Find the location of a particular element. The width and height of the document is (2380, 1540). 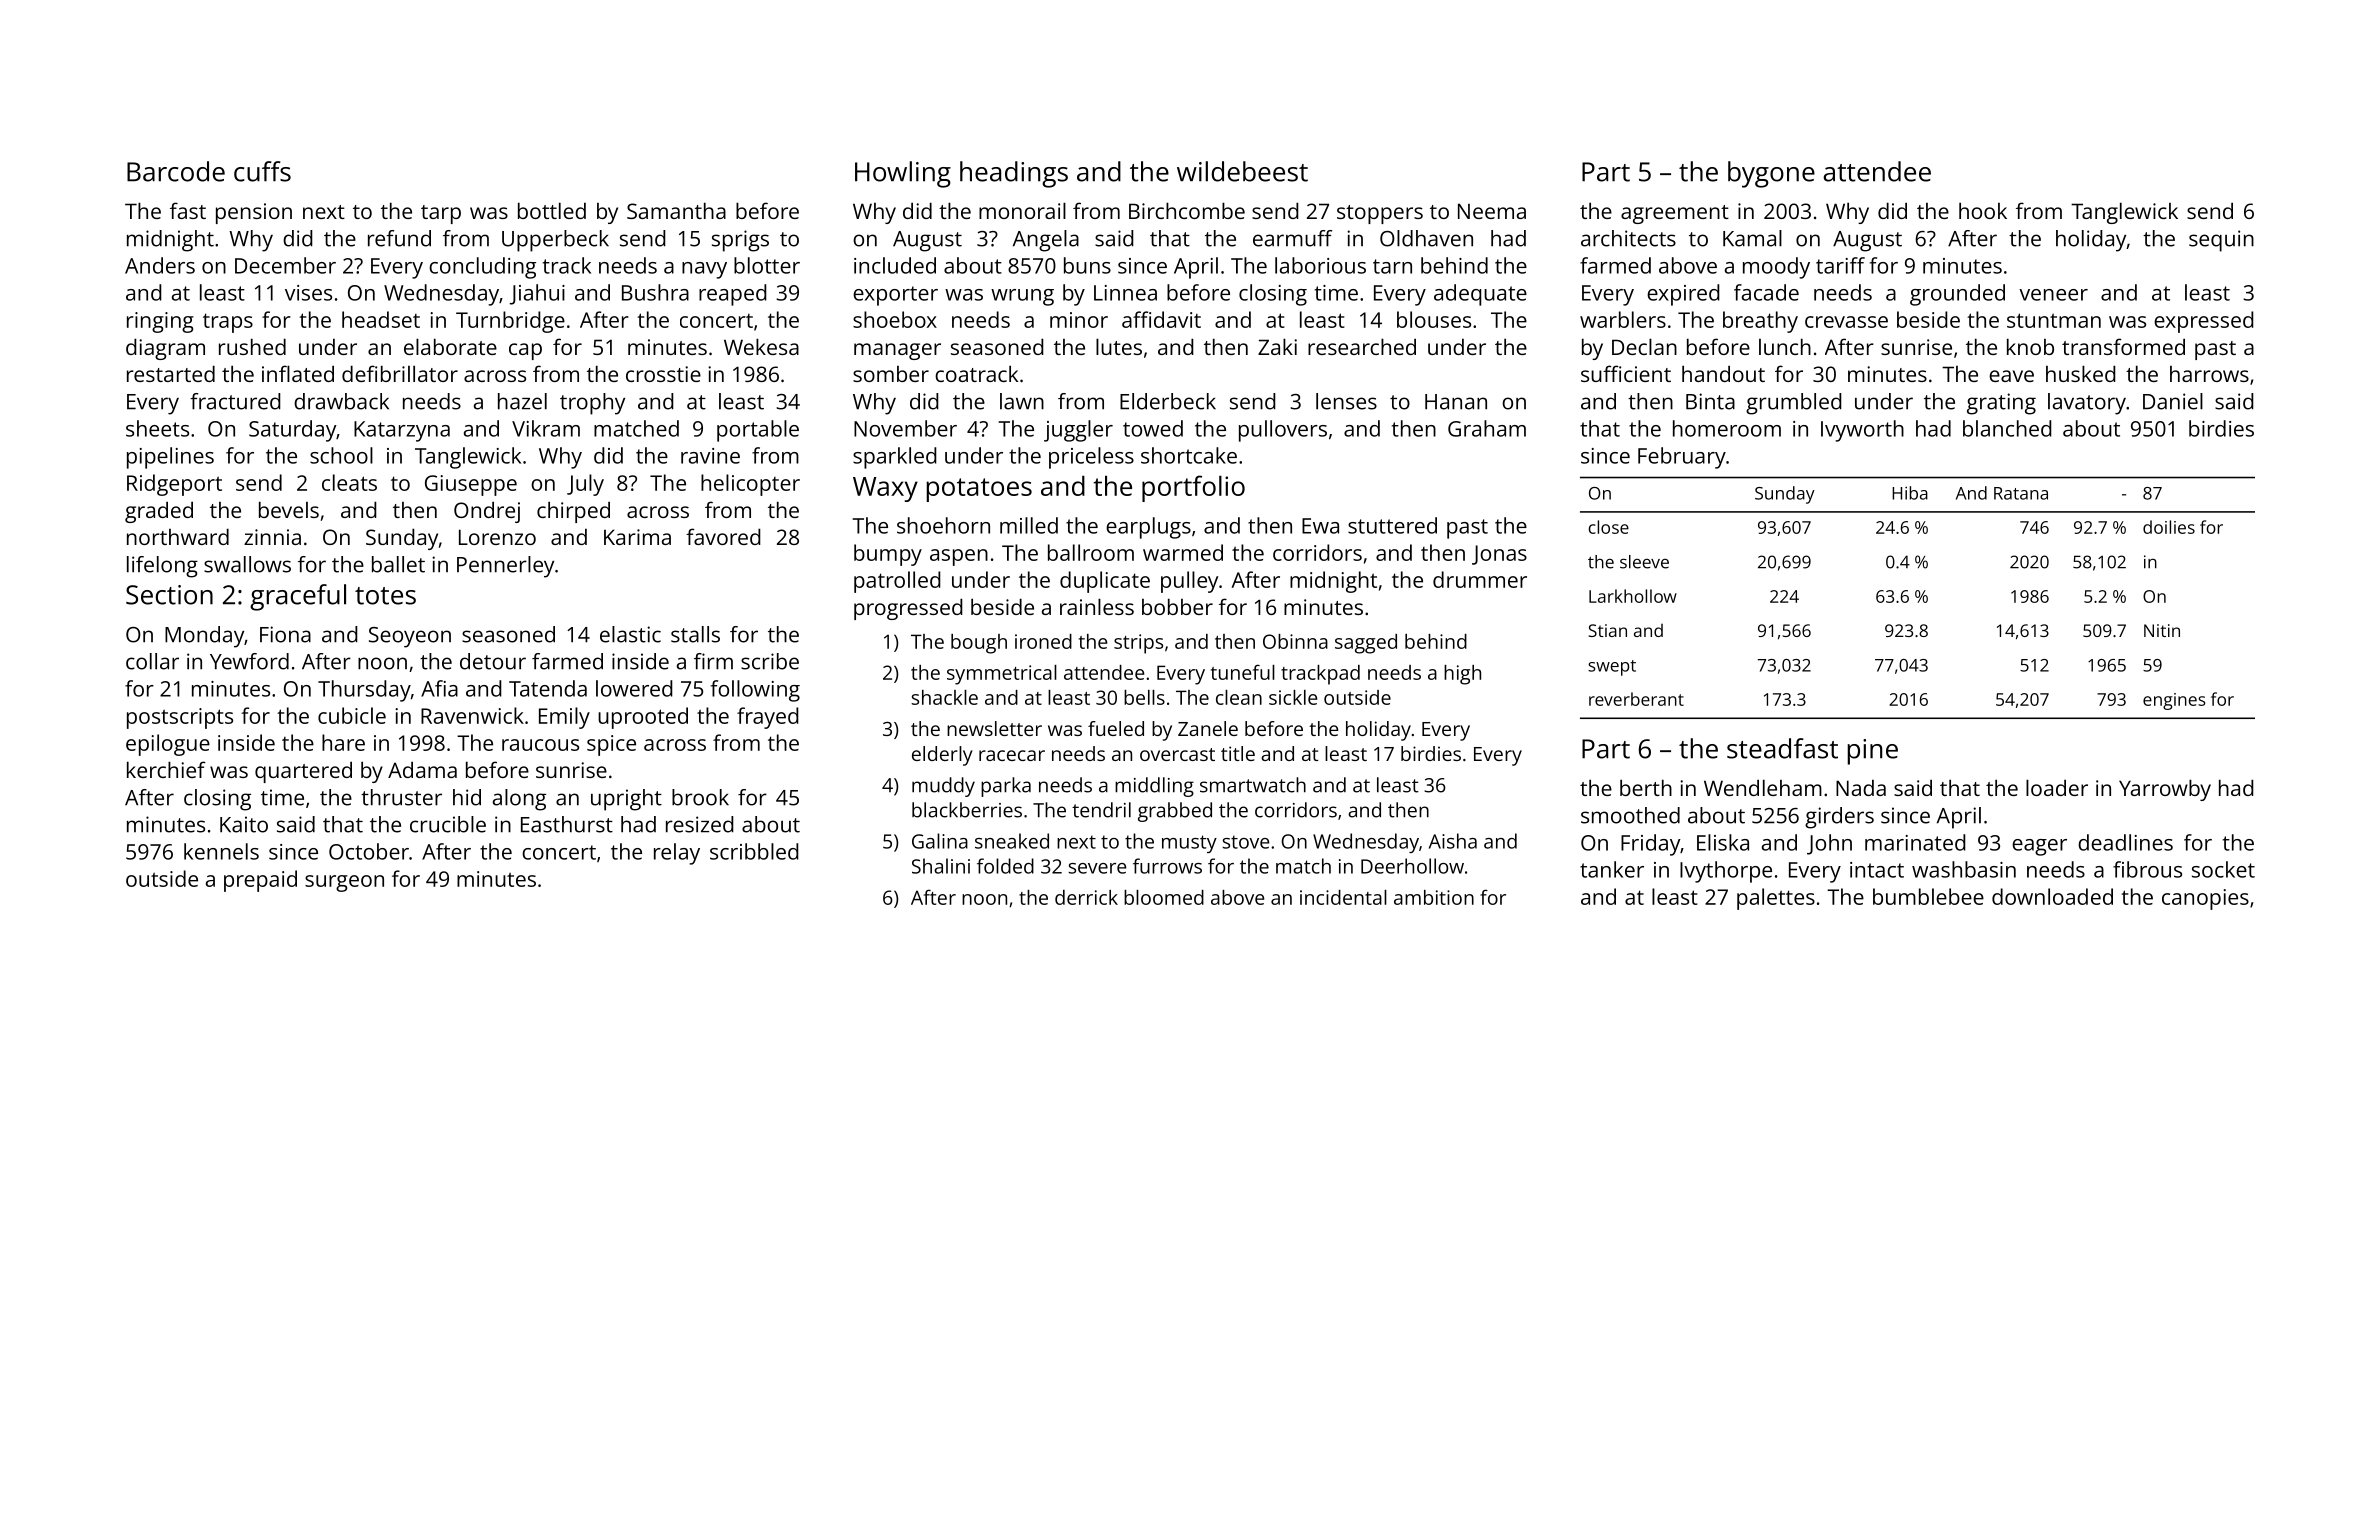

high is located at coordinates (1462, 675).
